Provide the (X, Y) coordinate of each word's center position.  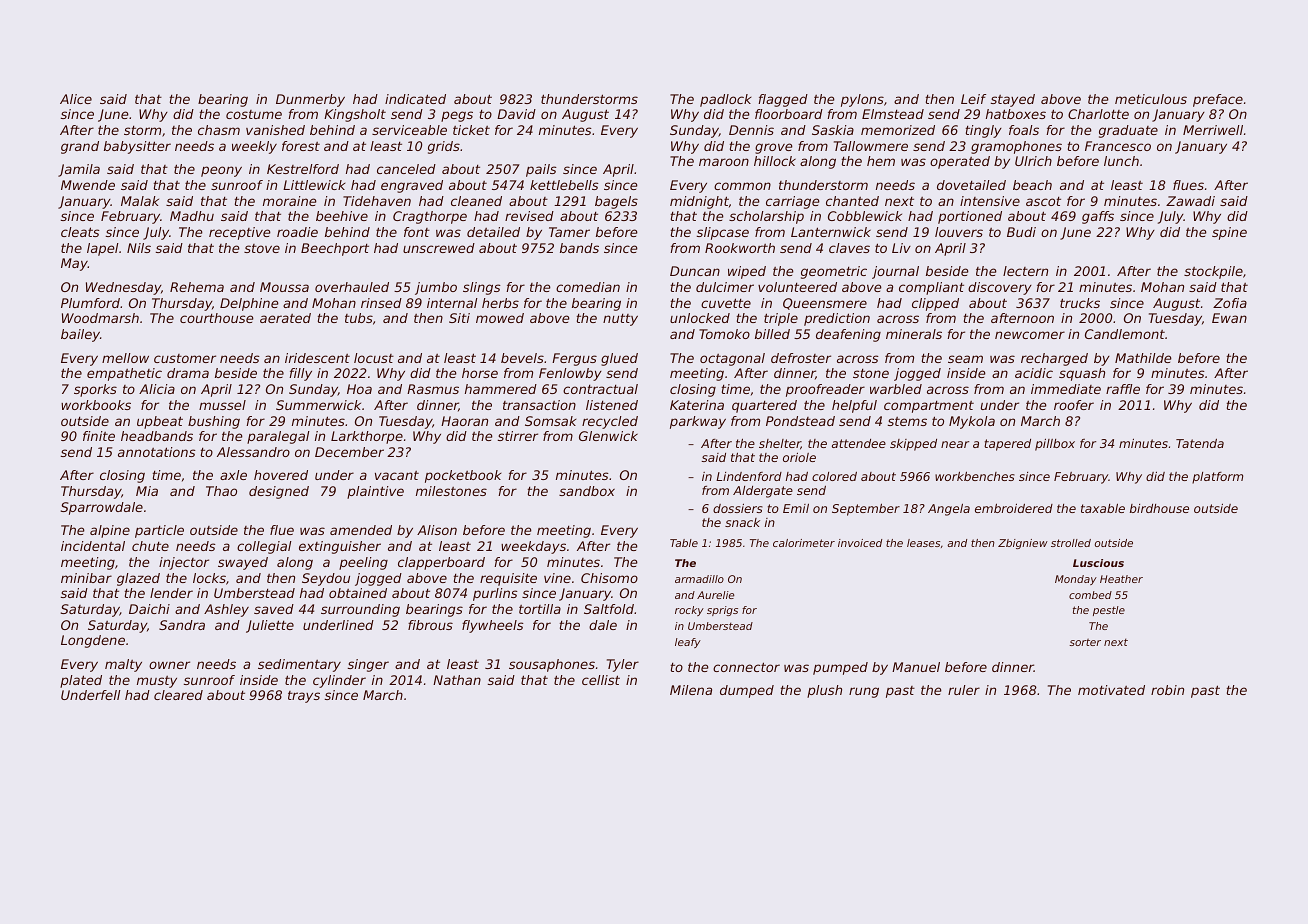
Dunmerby (310, 100)
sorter (1085, 642)
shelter (780, 444)
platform (1217, 478)
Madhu (192, 216)
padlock (725, 100)
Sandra (182, 625)
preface (1218, 100)
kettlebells (564, 185)
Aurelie (716, 595)
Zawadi (1190, 201)
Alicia (157, 389)
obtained (358, 593)
